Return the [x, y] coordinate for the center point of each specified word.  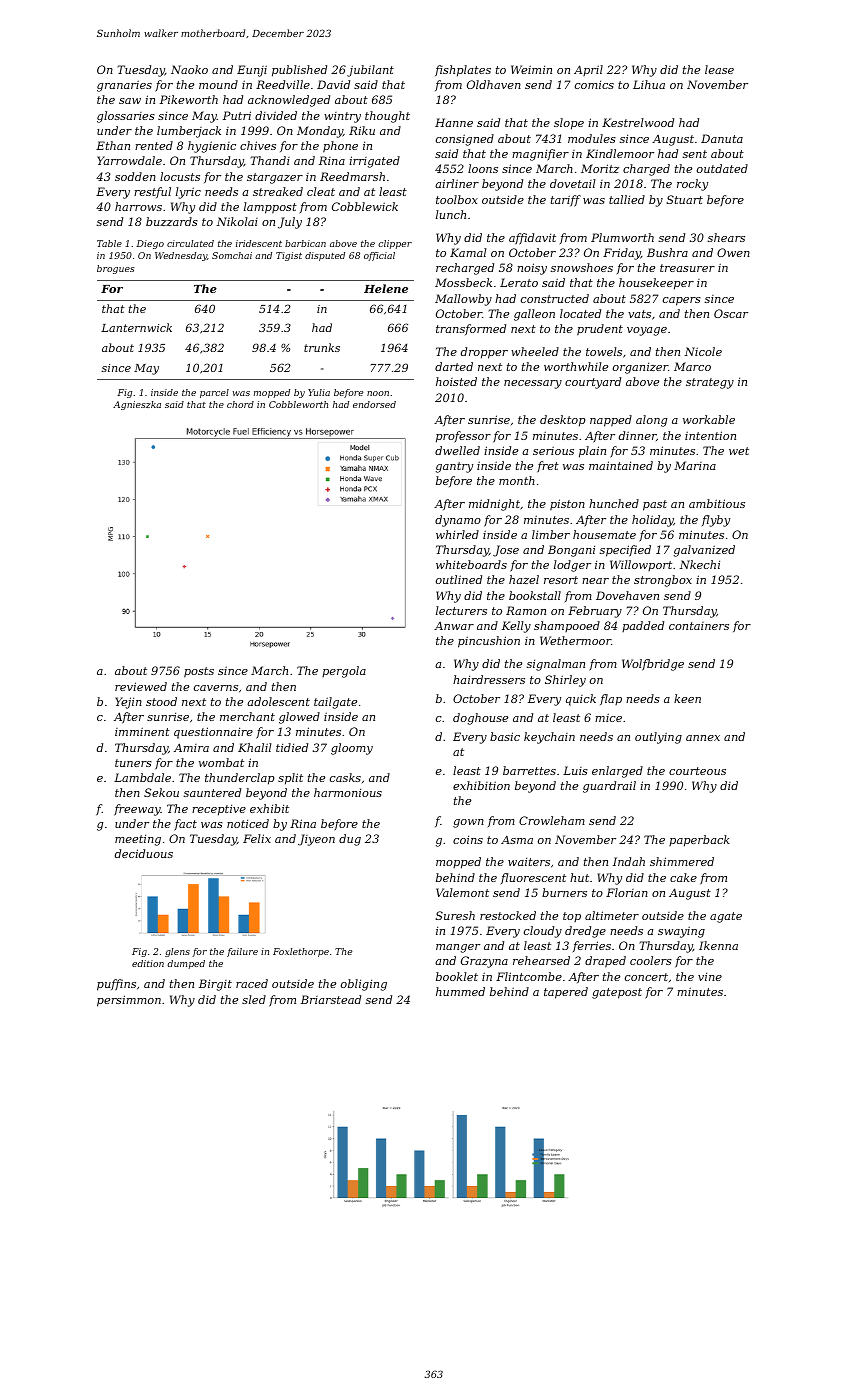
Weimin [531, 69]
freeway [137, 810]
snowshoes [582, 267]
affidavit [532, 239]
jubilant [370, 71]
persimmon [129, 1001]
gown [468, 823]
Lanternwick [136, 327]
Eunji [252, 71]
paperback [699, 841]
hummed [460, 991]
